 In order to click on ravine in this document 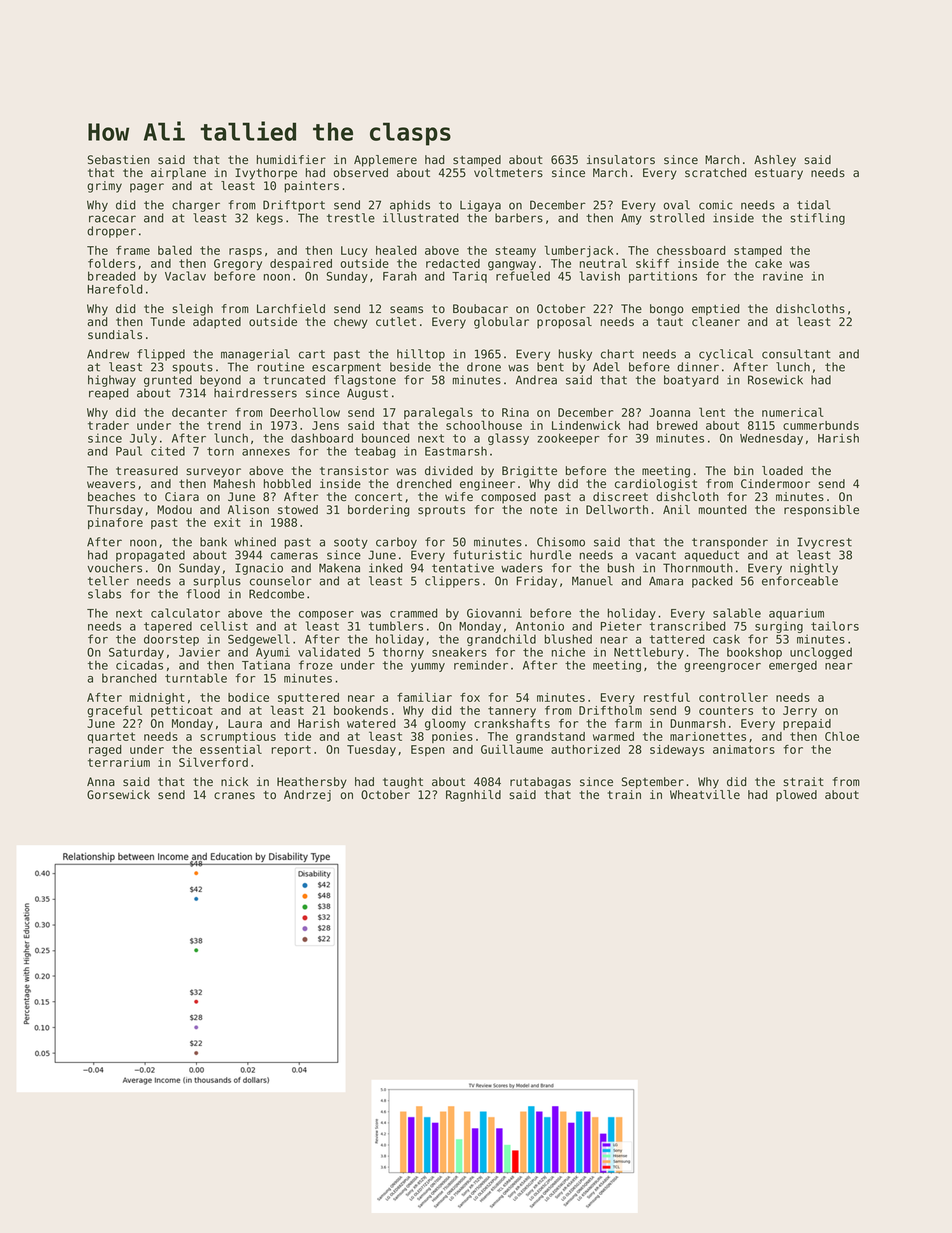, I will do `click(783, 276)`.
